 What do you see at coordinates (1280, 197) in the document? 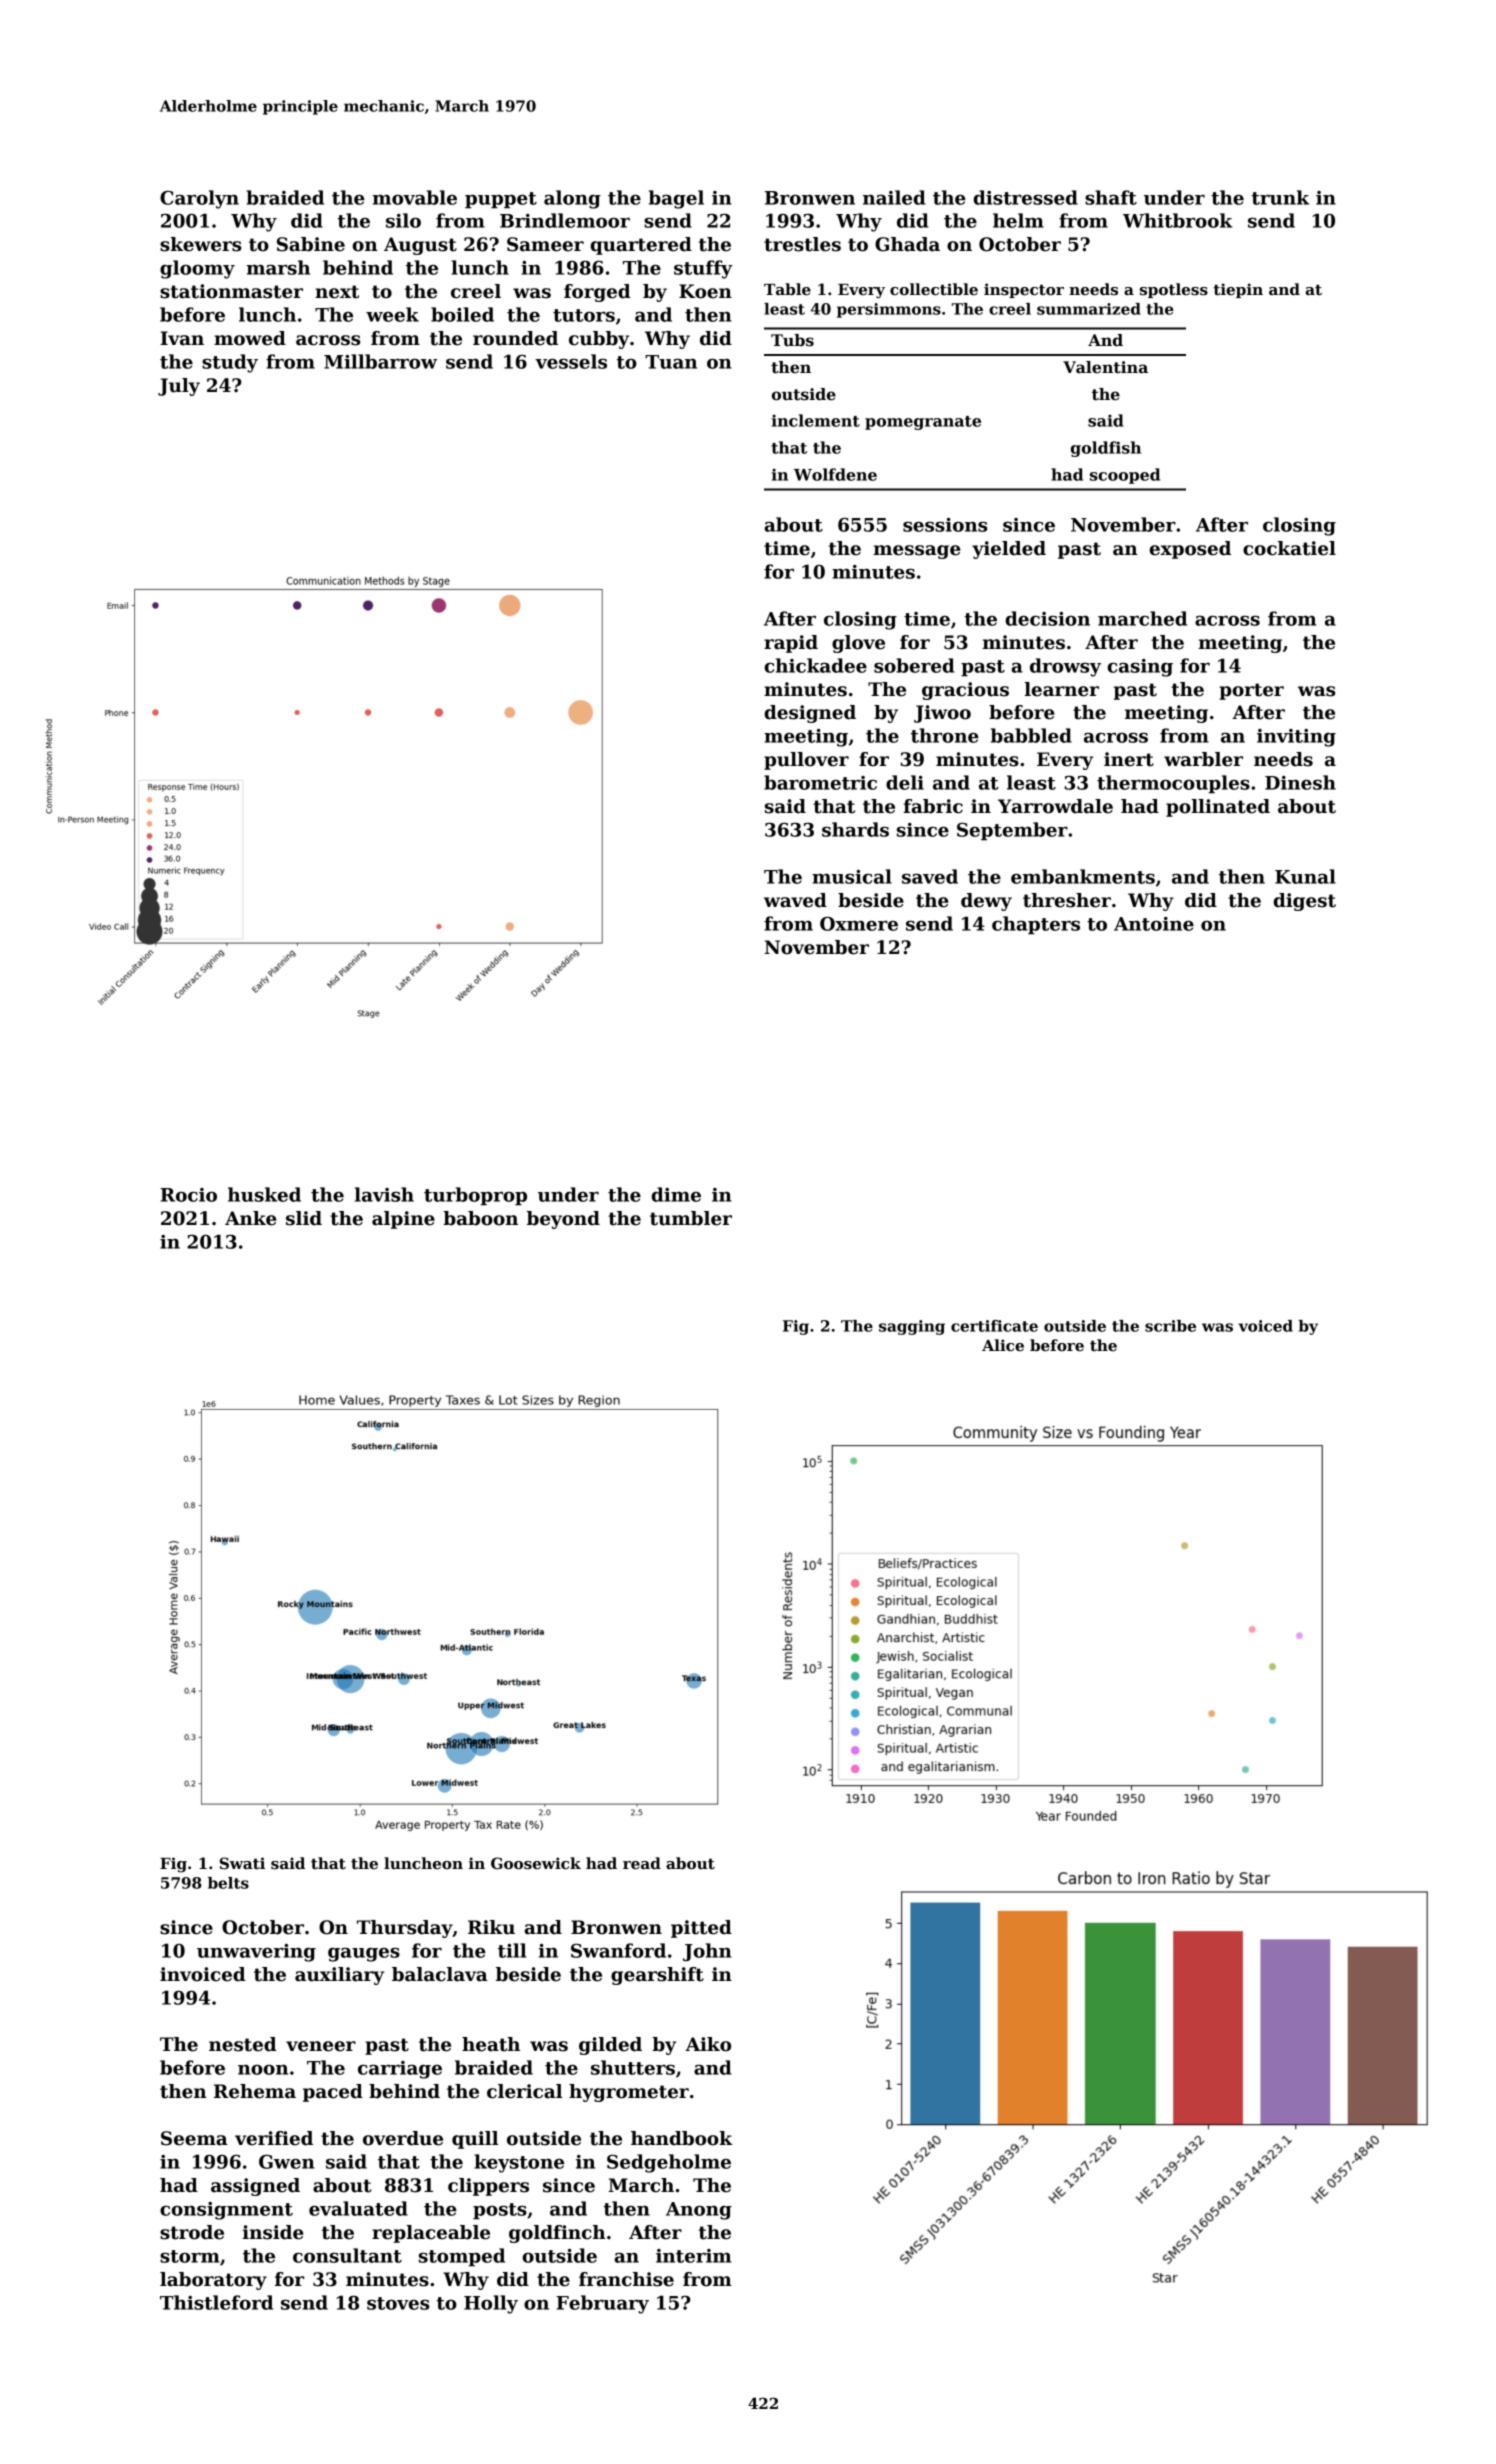
I see `trunk` at bounding box center [1280, 197].
